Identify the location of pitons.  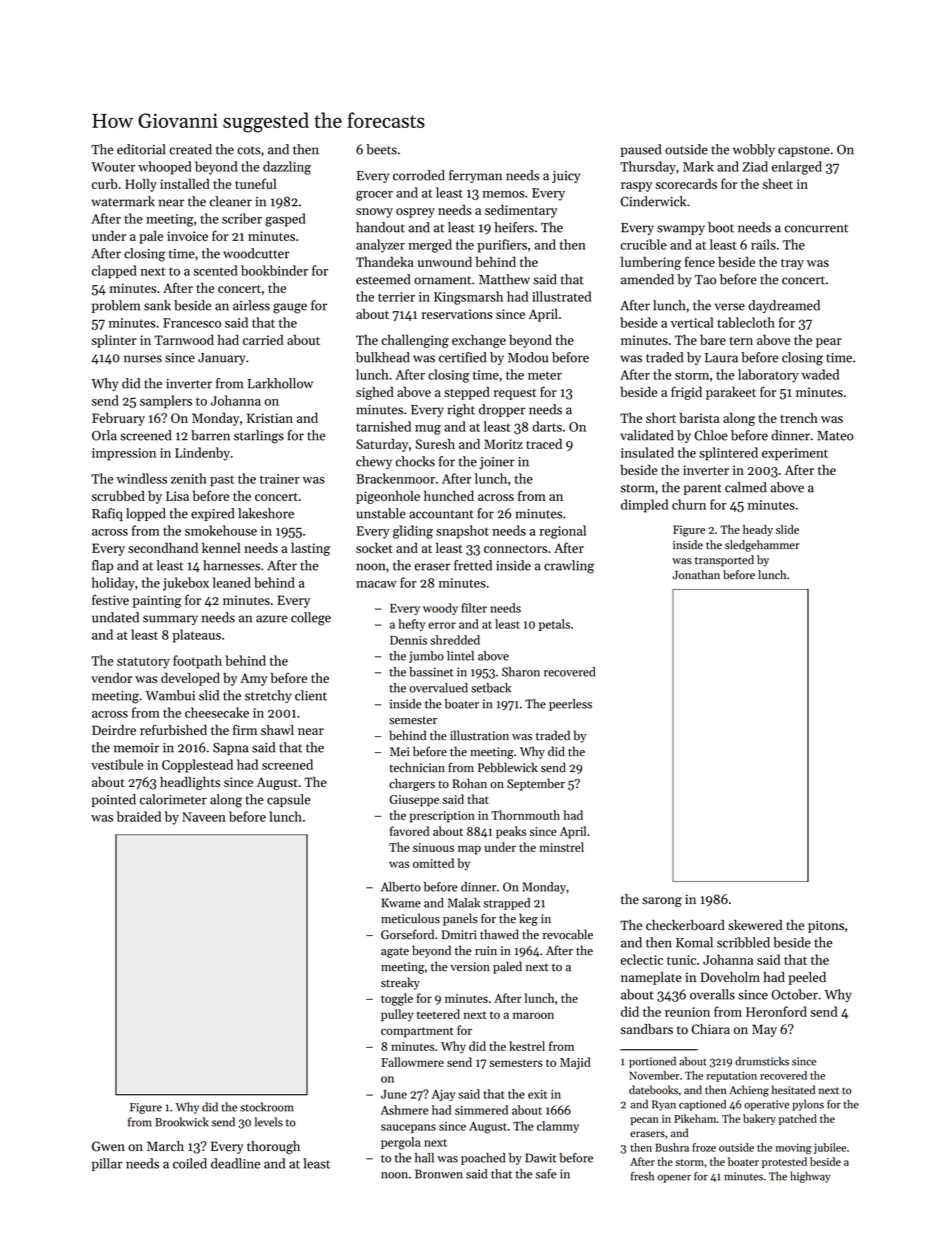
(826, 926).
